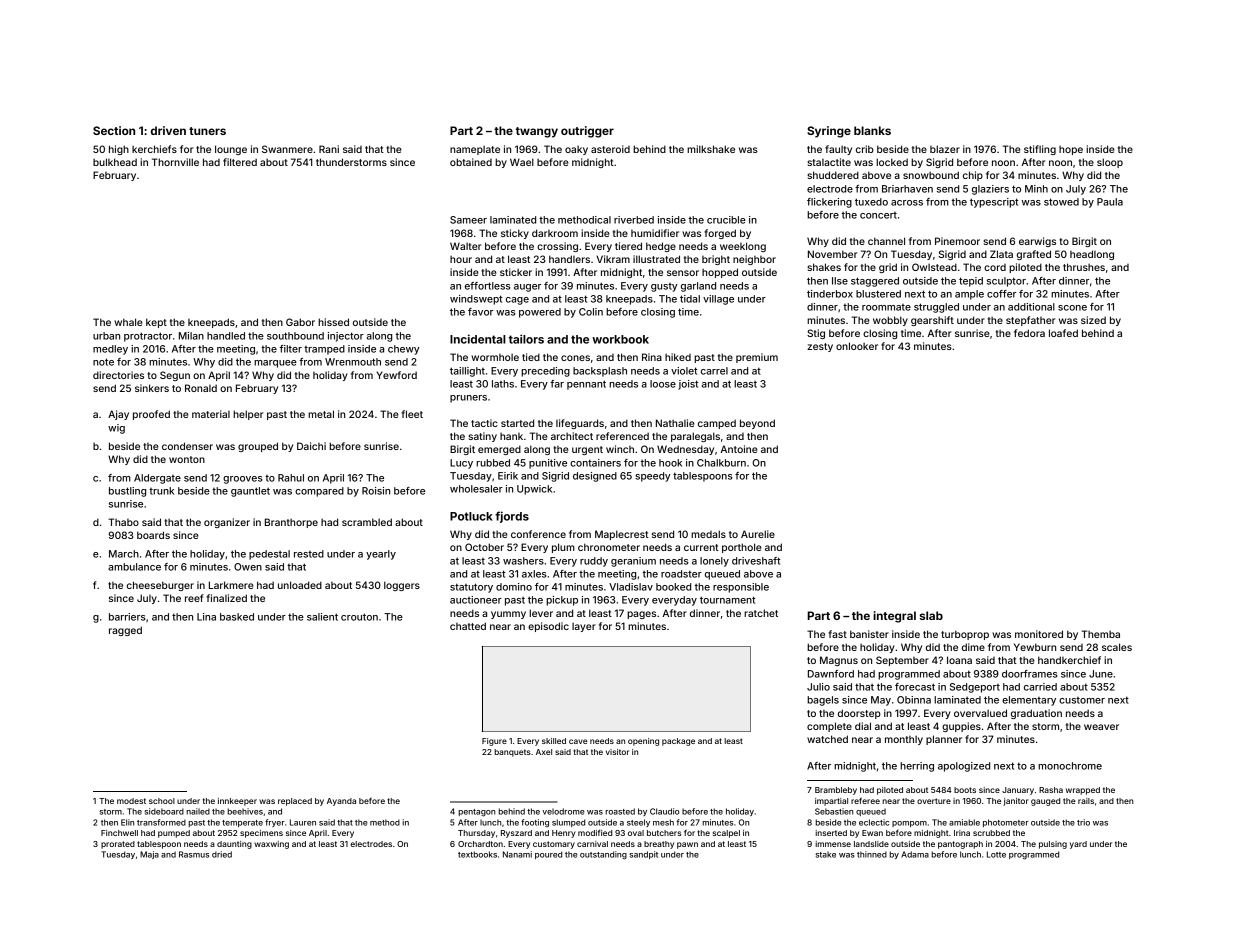 Image resolution: width=1233 pixels, height=952 pixels. Describe the element at coordinates (222, 854) in the screenshot. I see `dried` at that location.
